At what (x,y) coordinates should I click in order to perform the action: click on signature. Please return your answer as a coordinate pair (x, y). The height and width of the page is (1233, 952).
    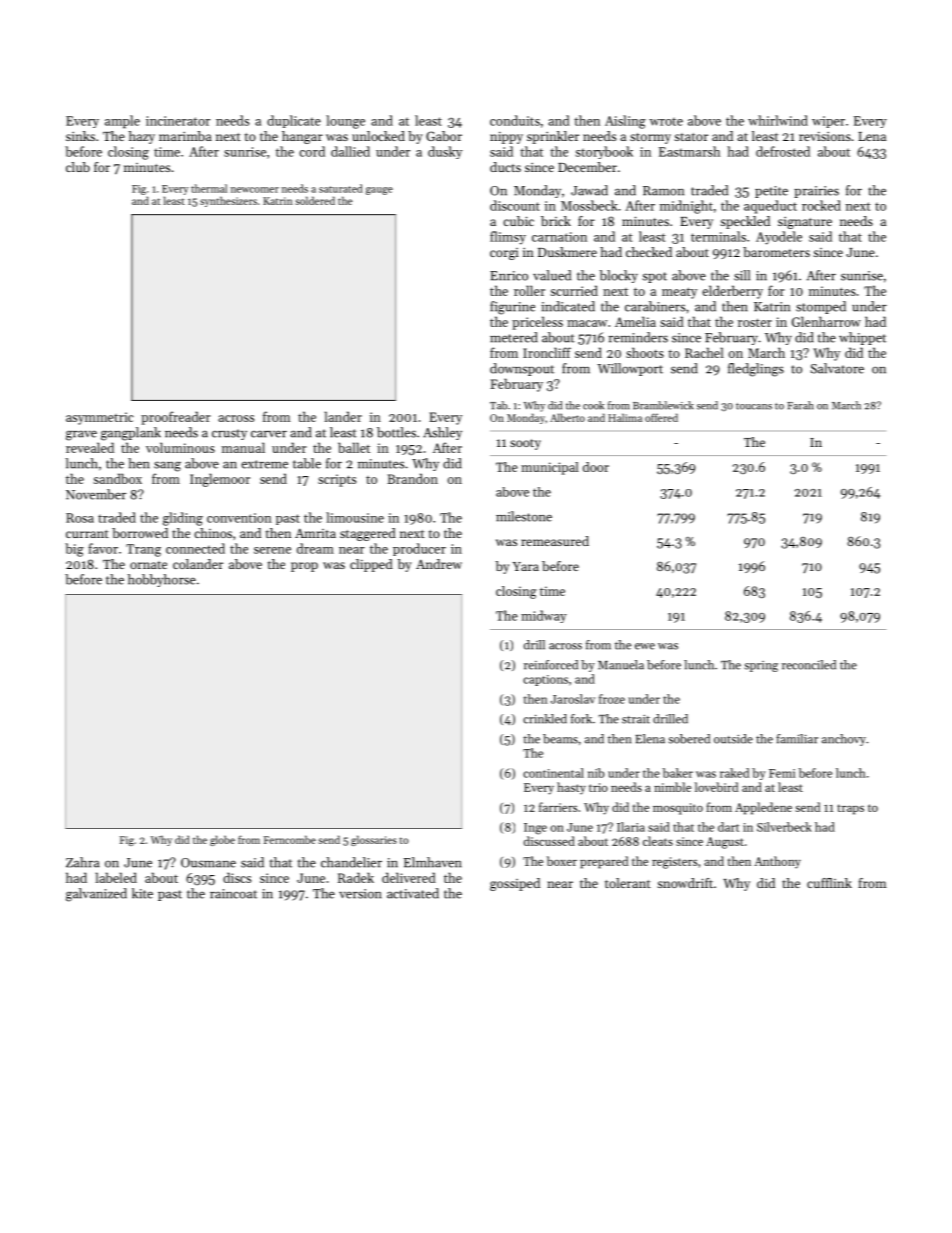
    Looking at the image, I should click on (805, 223).
